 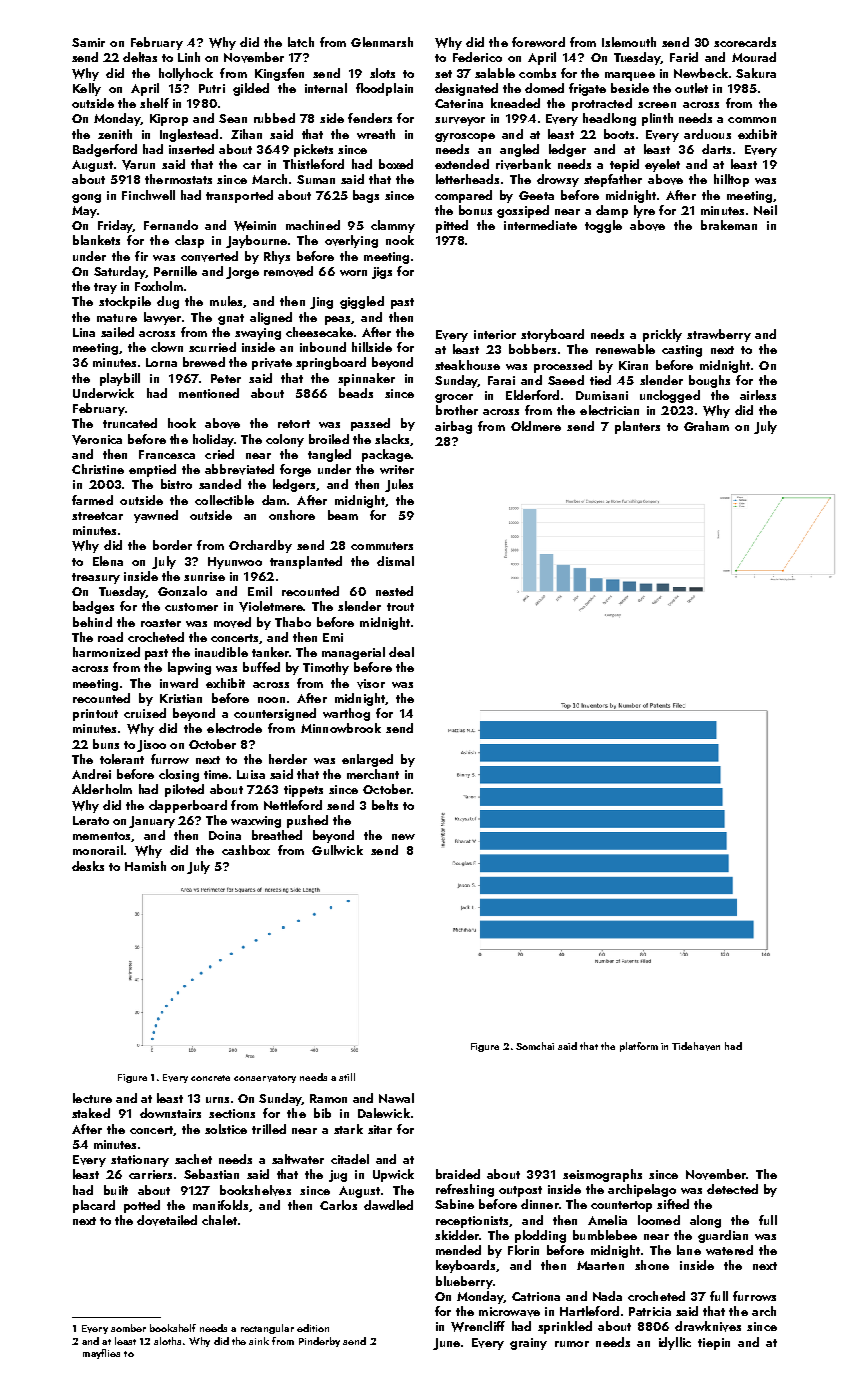 What do you see at coordinates (170, 1113) in the screenshot?
I see `downstairs` at bounding box center [170, 1113].
